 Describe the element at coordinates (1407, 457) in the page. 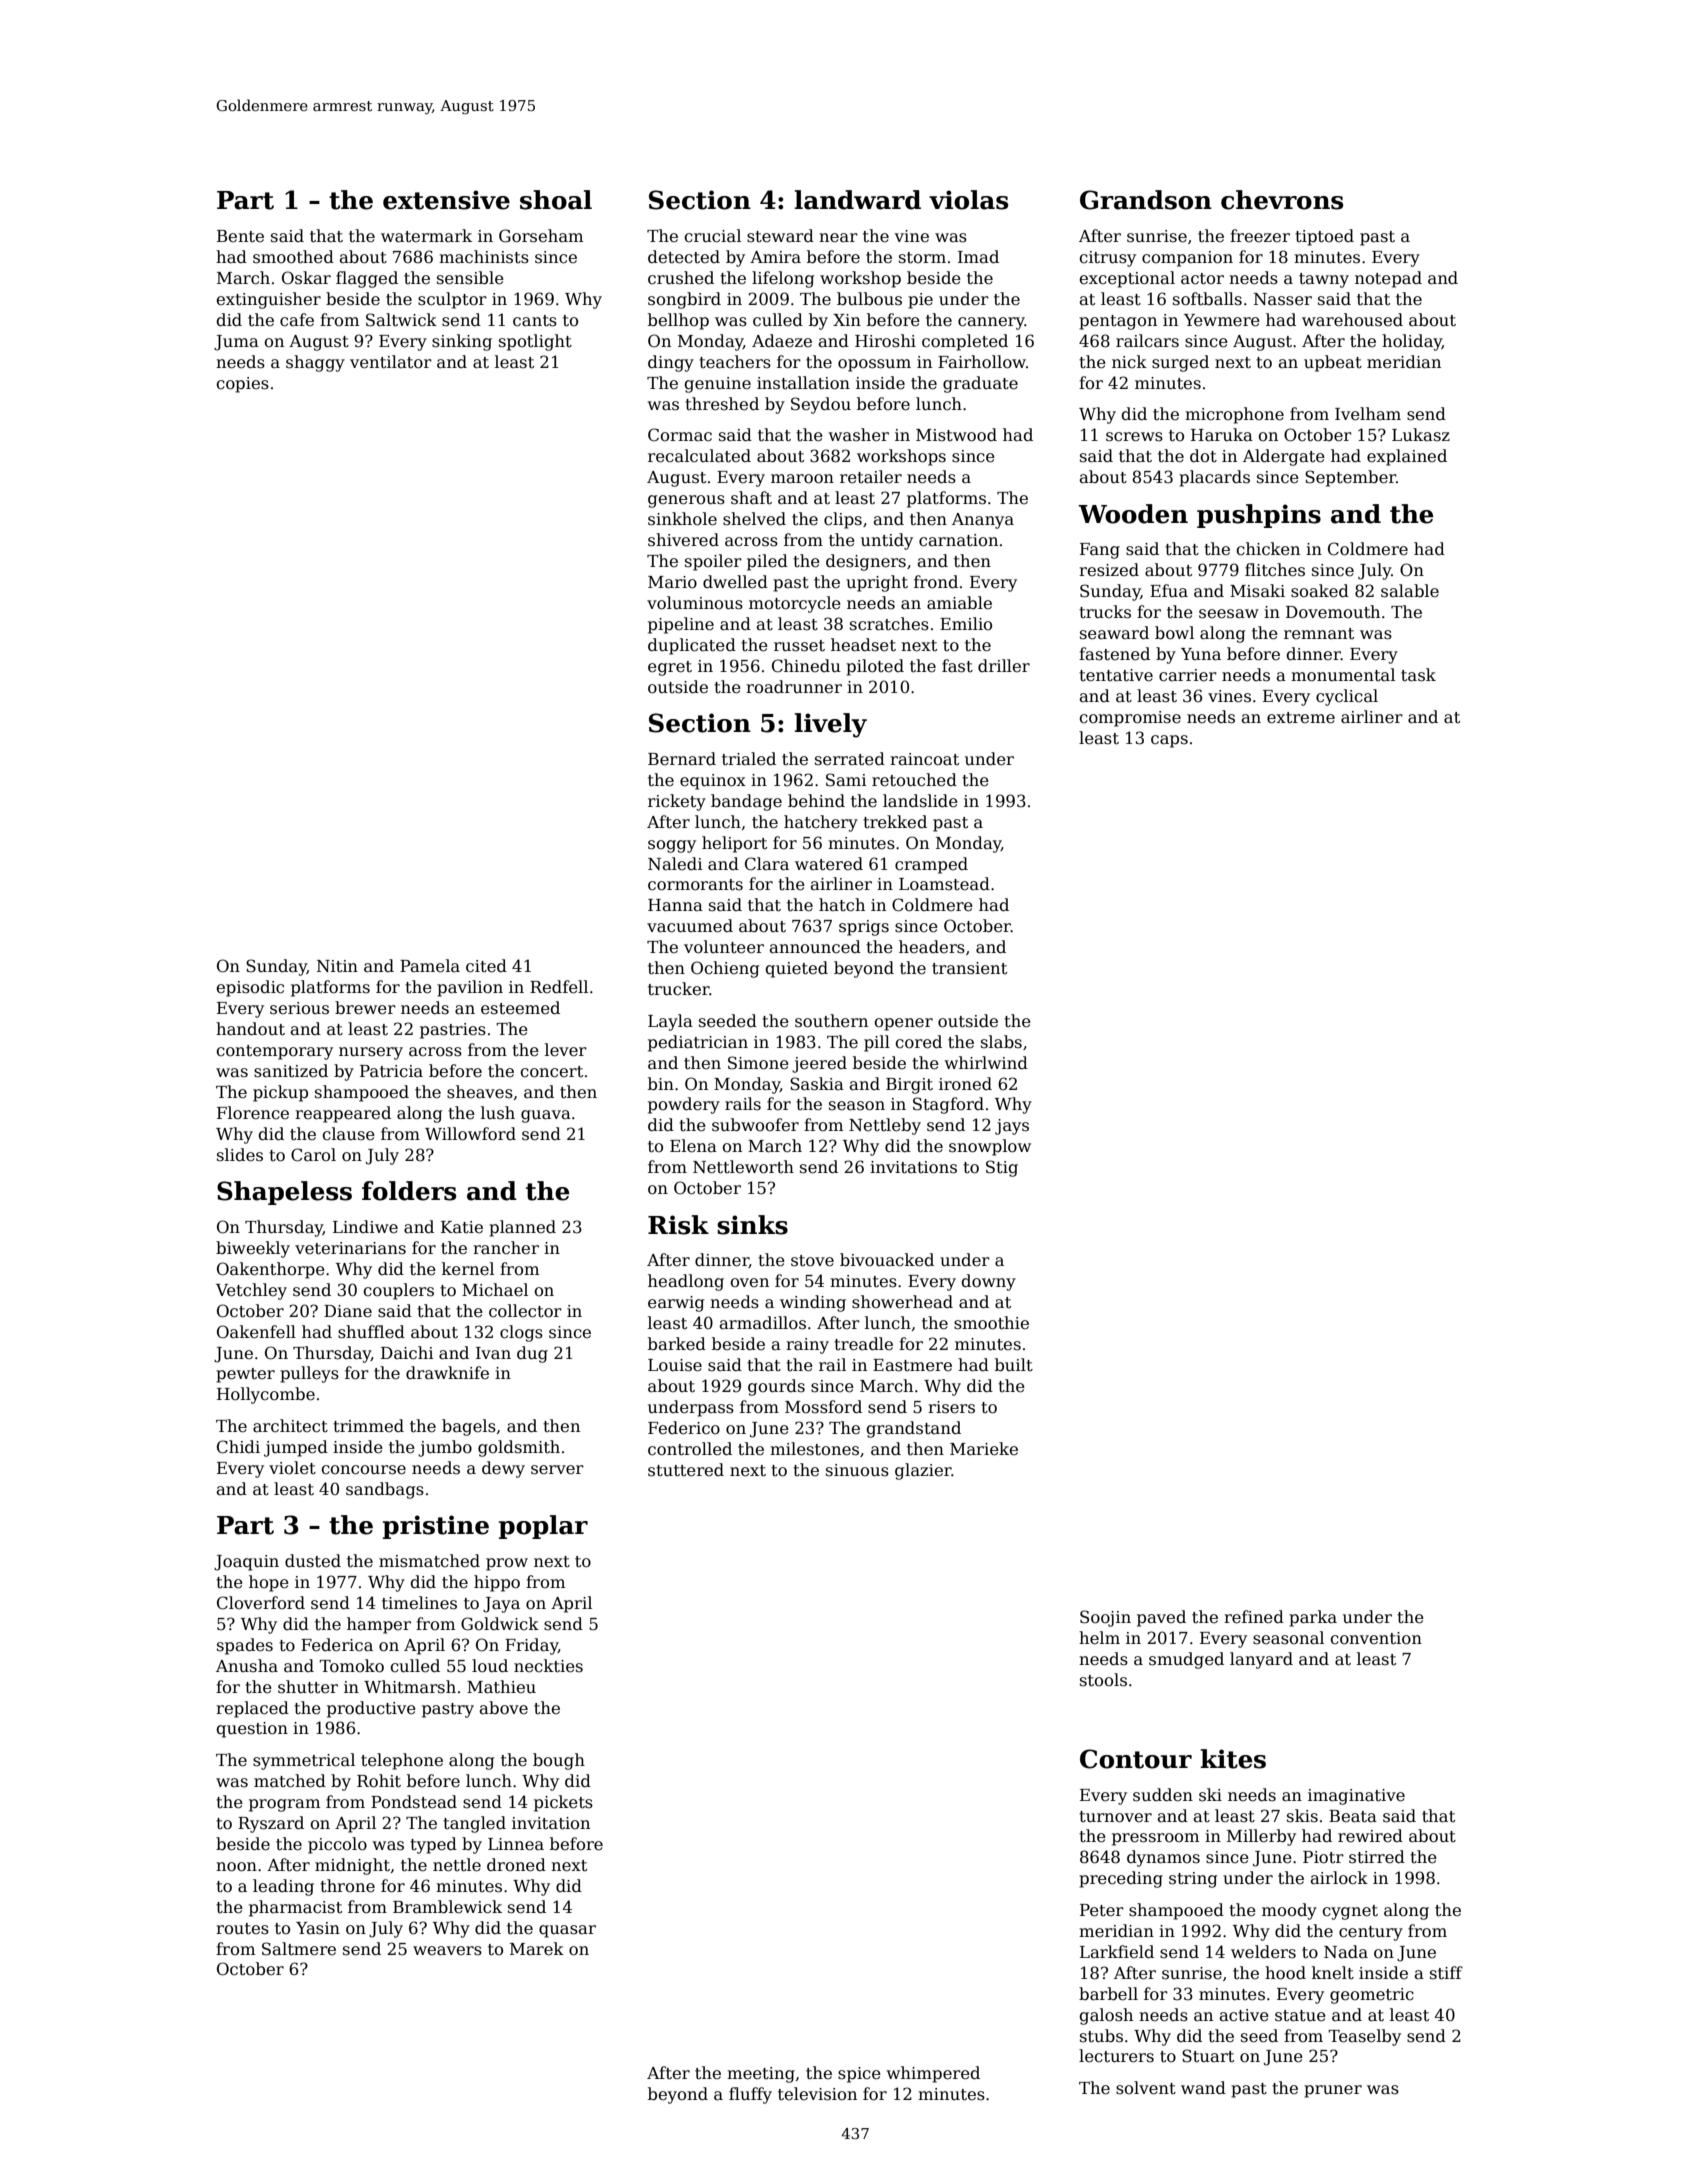

I see `explained` at that location.
